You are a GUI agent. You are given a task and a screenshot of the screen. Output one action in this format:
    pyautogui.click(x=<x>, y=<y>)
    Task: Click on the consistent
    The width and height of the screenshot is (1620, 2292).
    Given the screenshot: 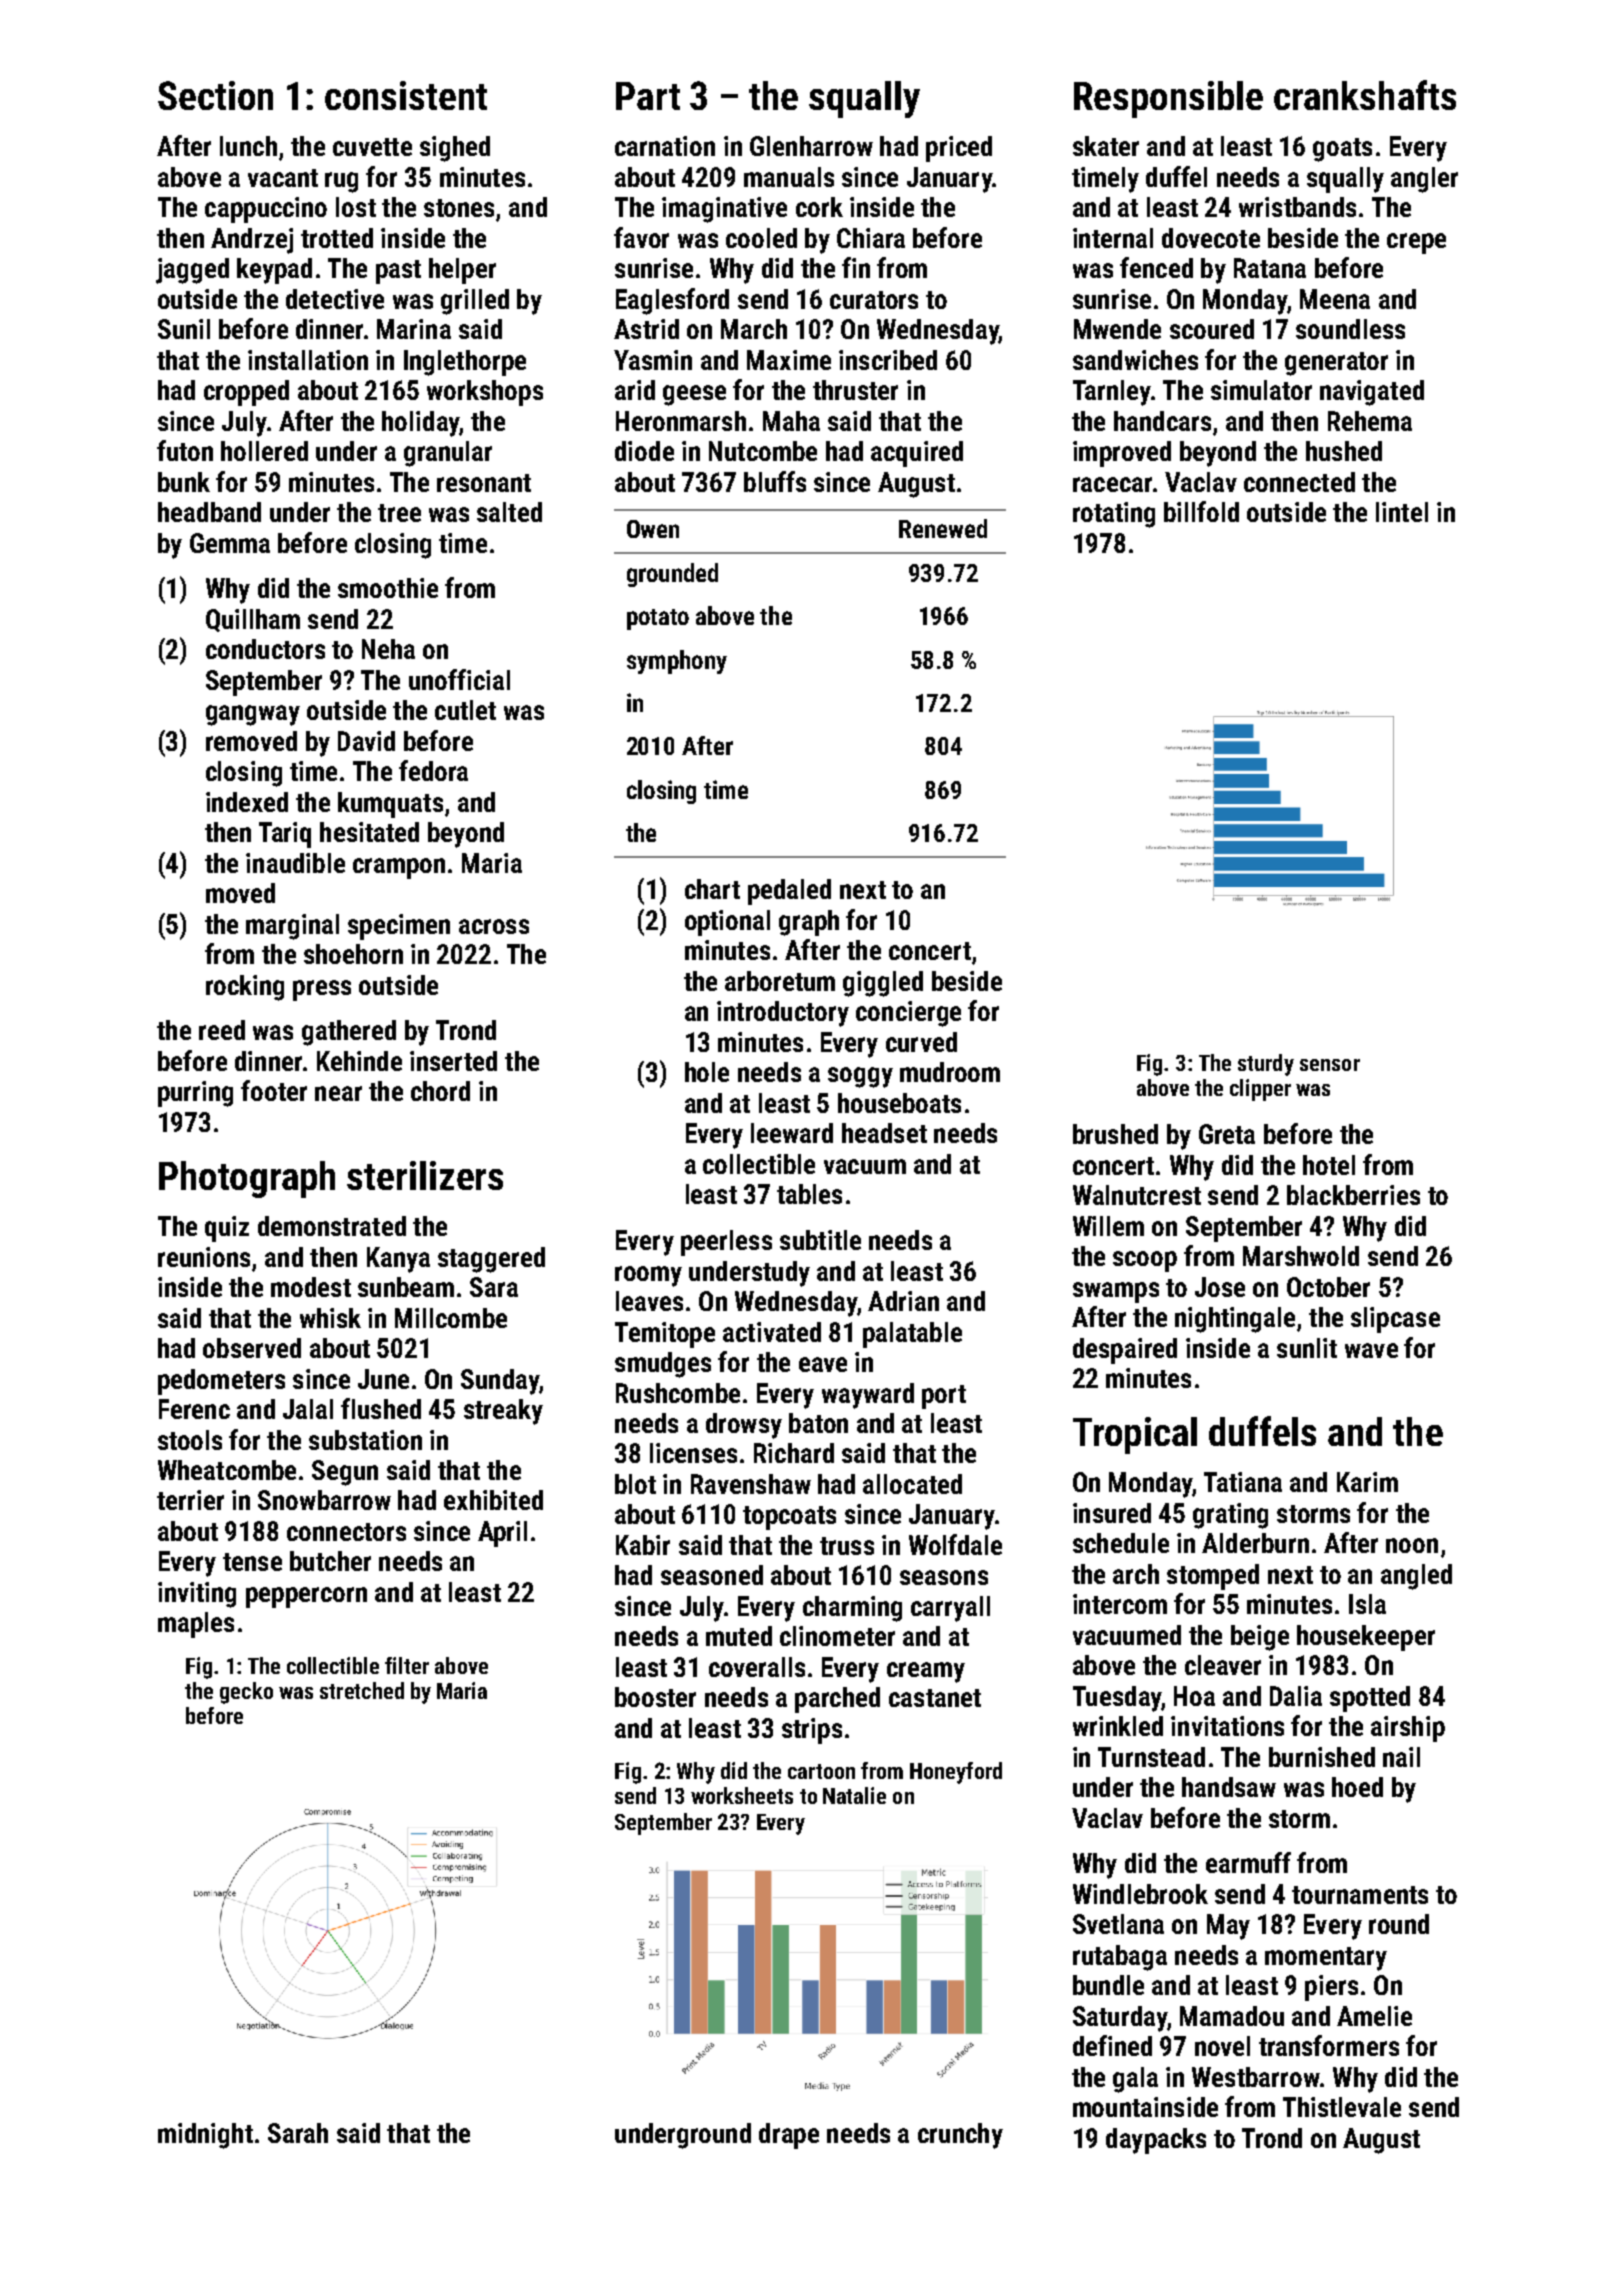 What is the action you would take?
    pyautogui.click(x=406, y=95)
